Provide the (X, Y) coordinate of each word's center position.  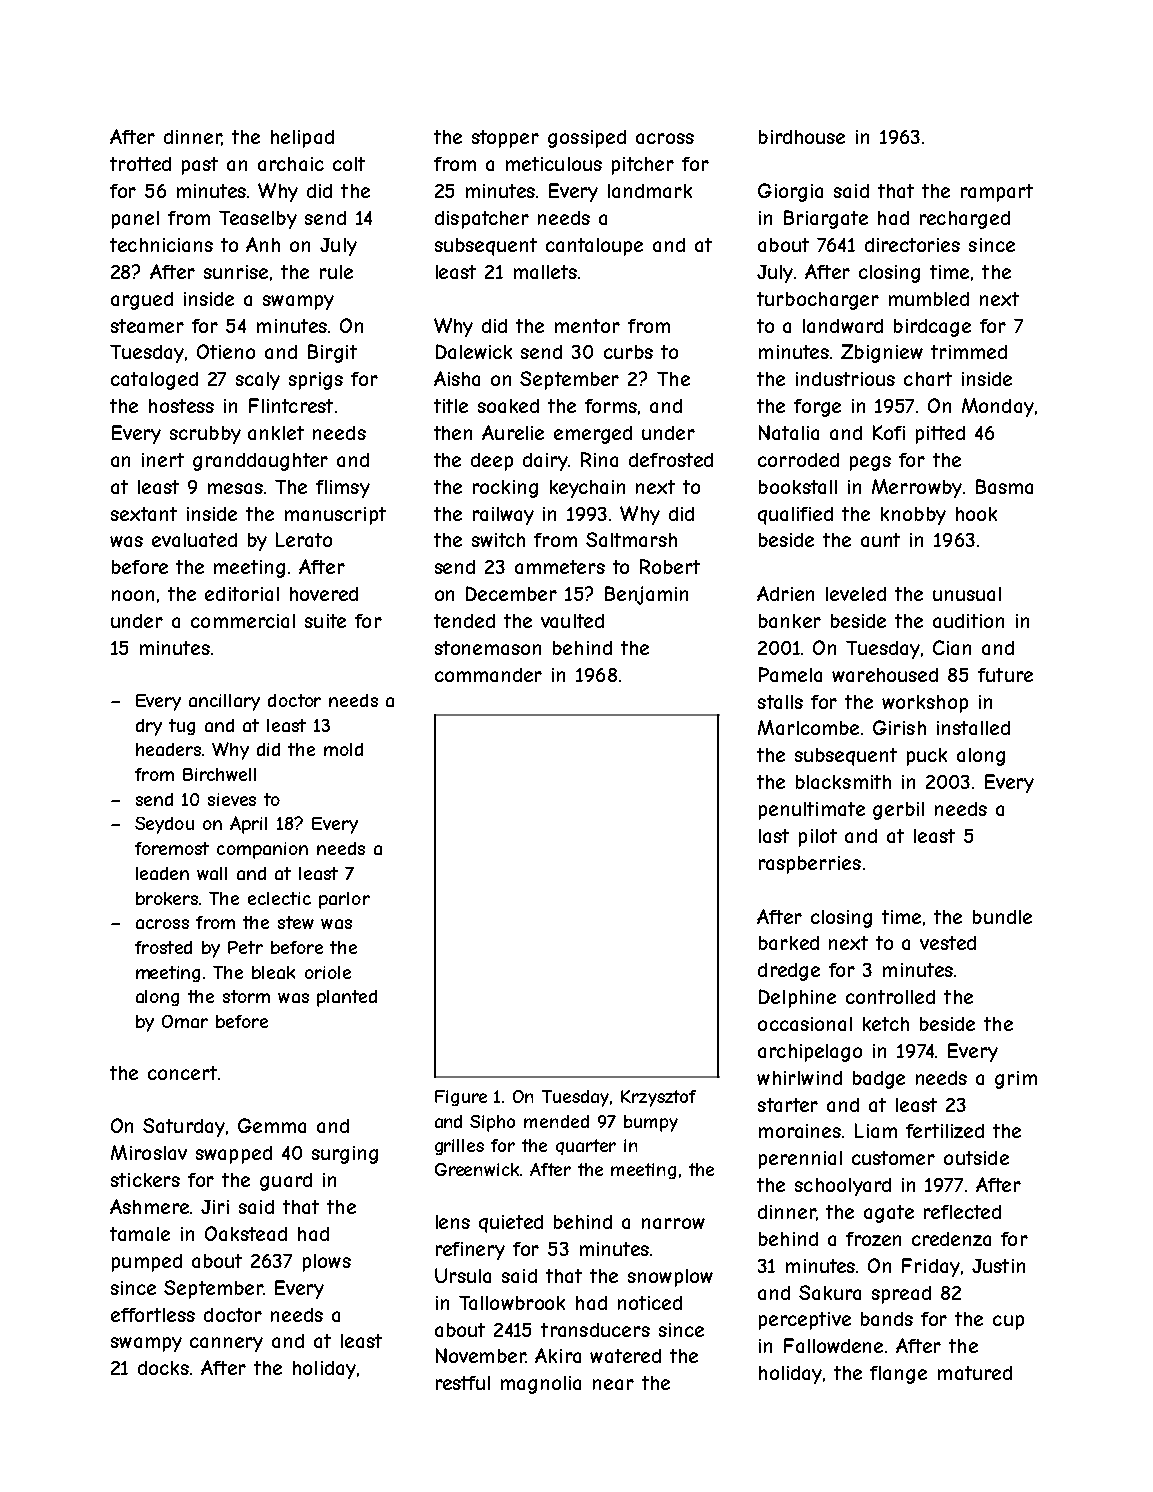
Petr (245, 947)
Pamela (790, 674)
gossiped (587, 139)
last (774, 836)
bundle (1002, 917)
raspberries (810, 865)
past (200, 166)
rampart (997, 193)
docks (163, 1368)
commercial (243, 621)
